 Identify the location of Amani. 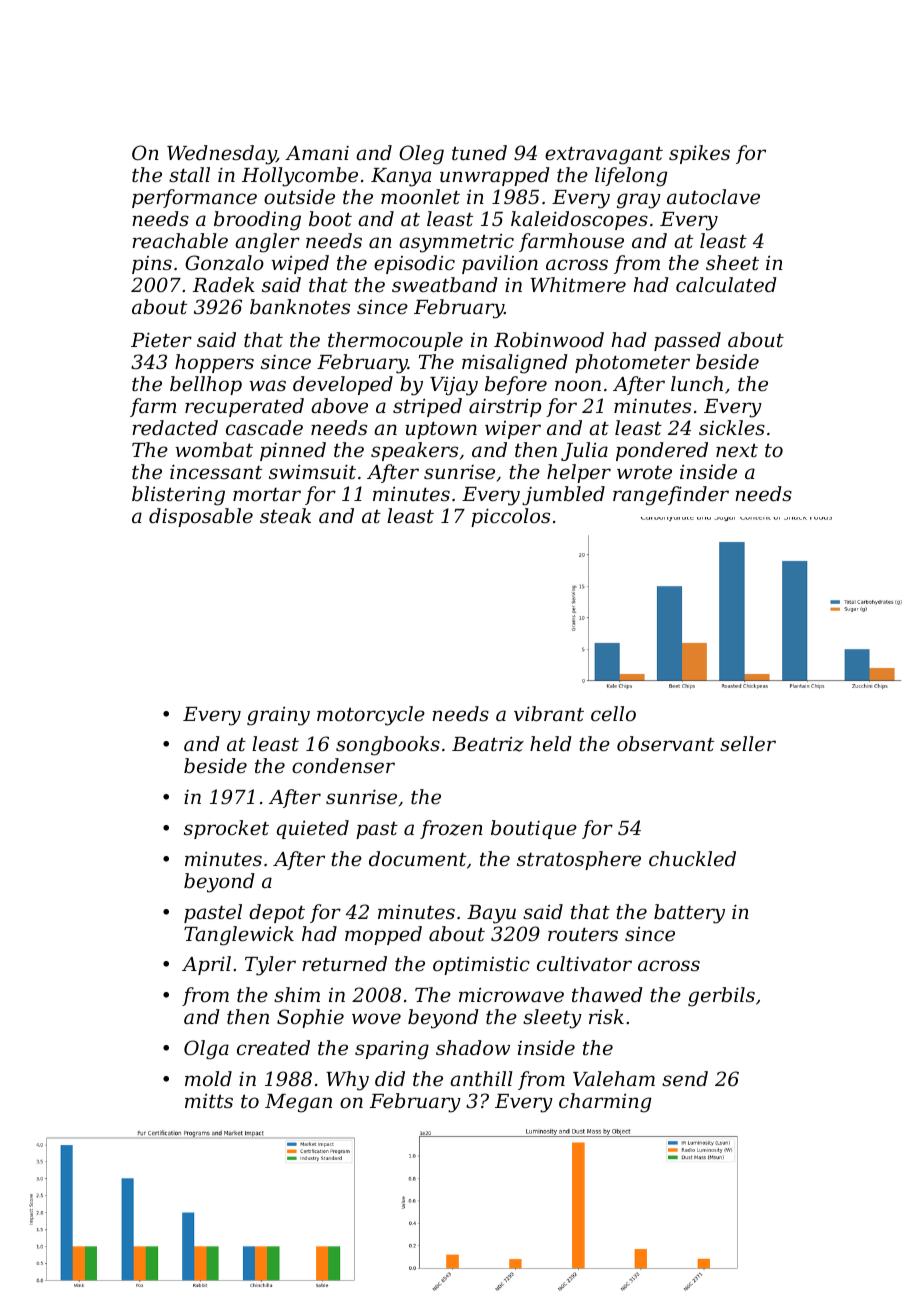
(317, 153).
